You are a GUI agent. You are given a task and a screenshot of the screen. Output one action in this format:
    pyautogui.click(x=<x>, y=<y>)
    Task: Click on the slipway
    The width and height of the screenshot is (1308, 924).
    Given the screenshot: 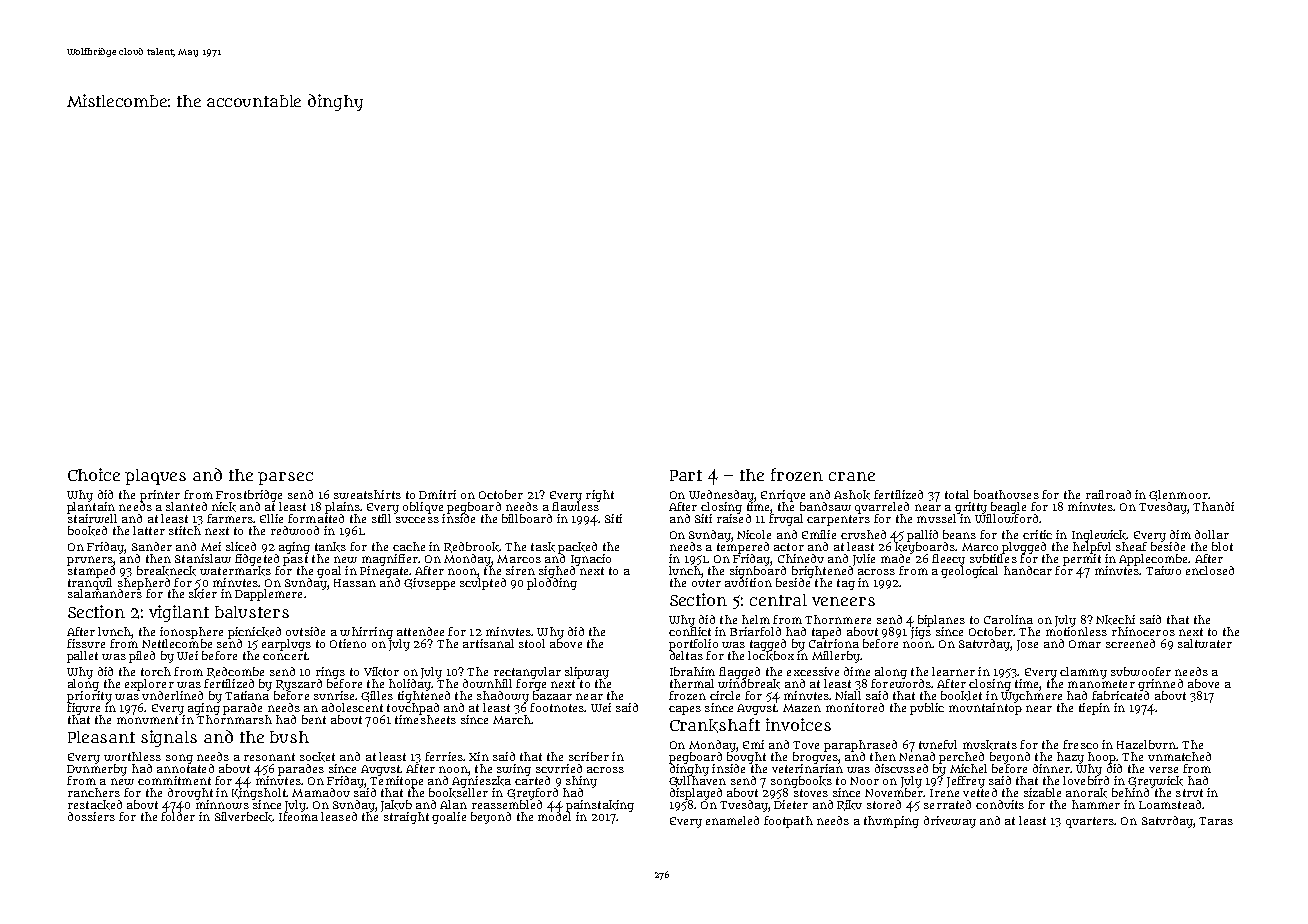 What is the action you would take?
    pyautogui.click(x=587, y=673)
